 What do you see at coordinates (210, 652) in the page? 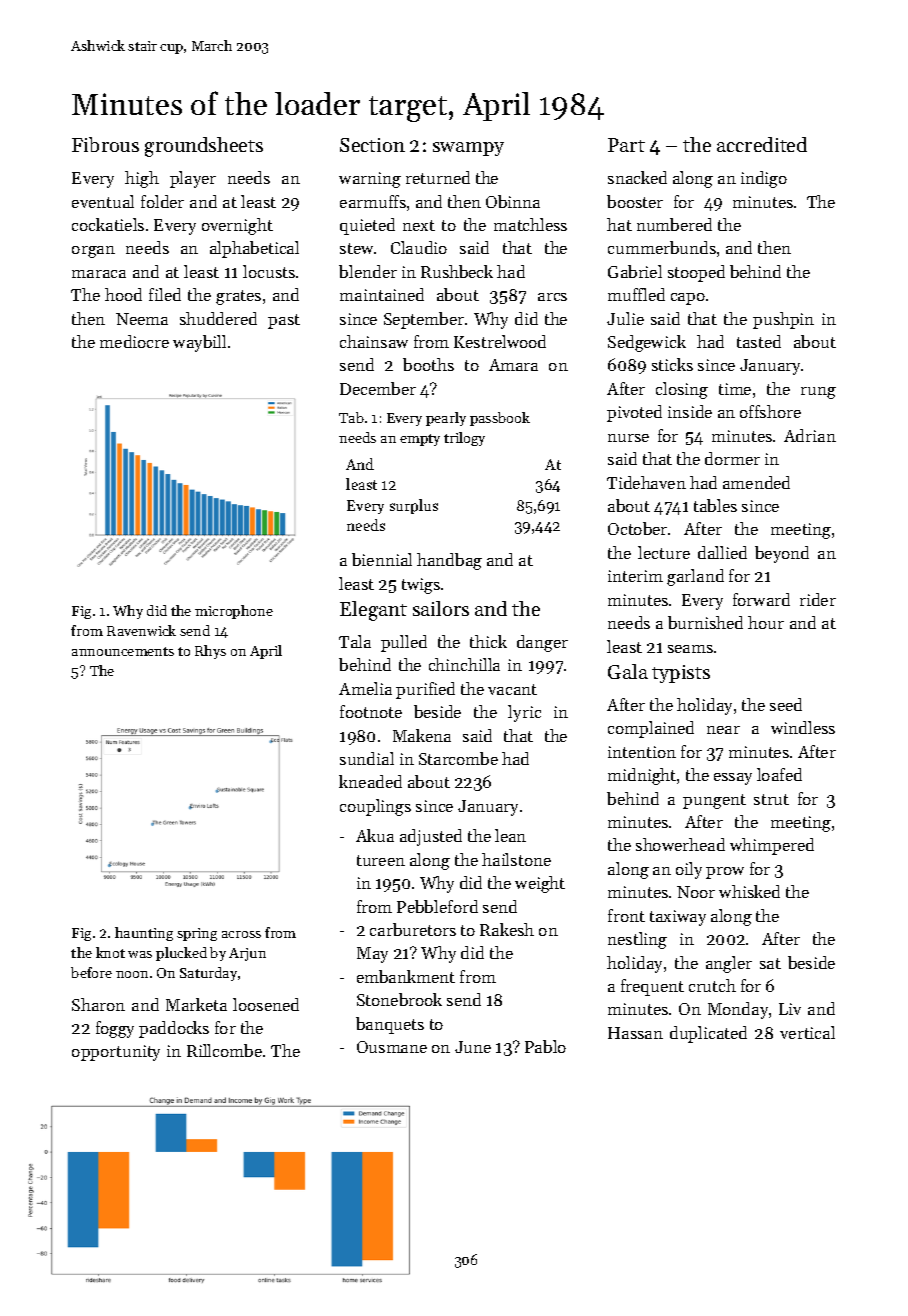
I see `Rhys` at bounding box center [210, 652].
